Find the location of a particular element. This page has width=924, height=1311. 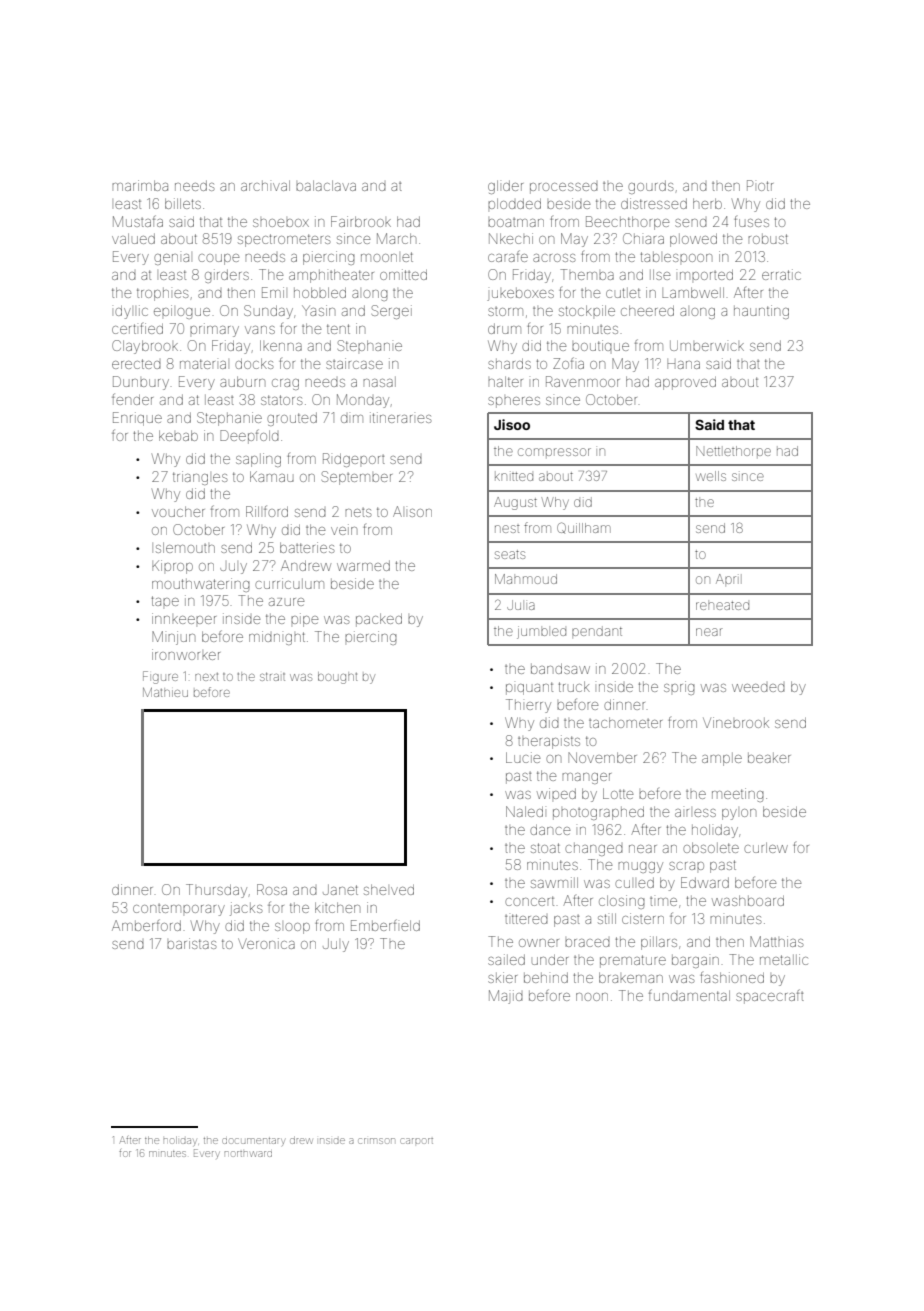

kebab is located at coordinates (178, 435).
